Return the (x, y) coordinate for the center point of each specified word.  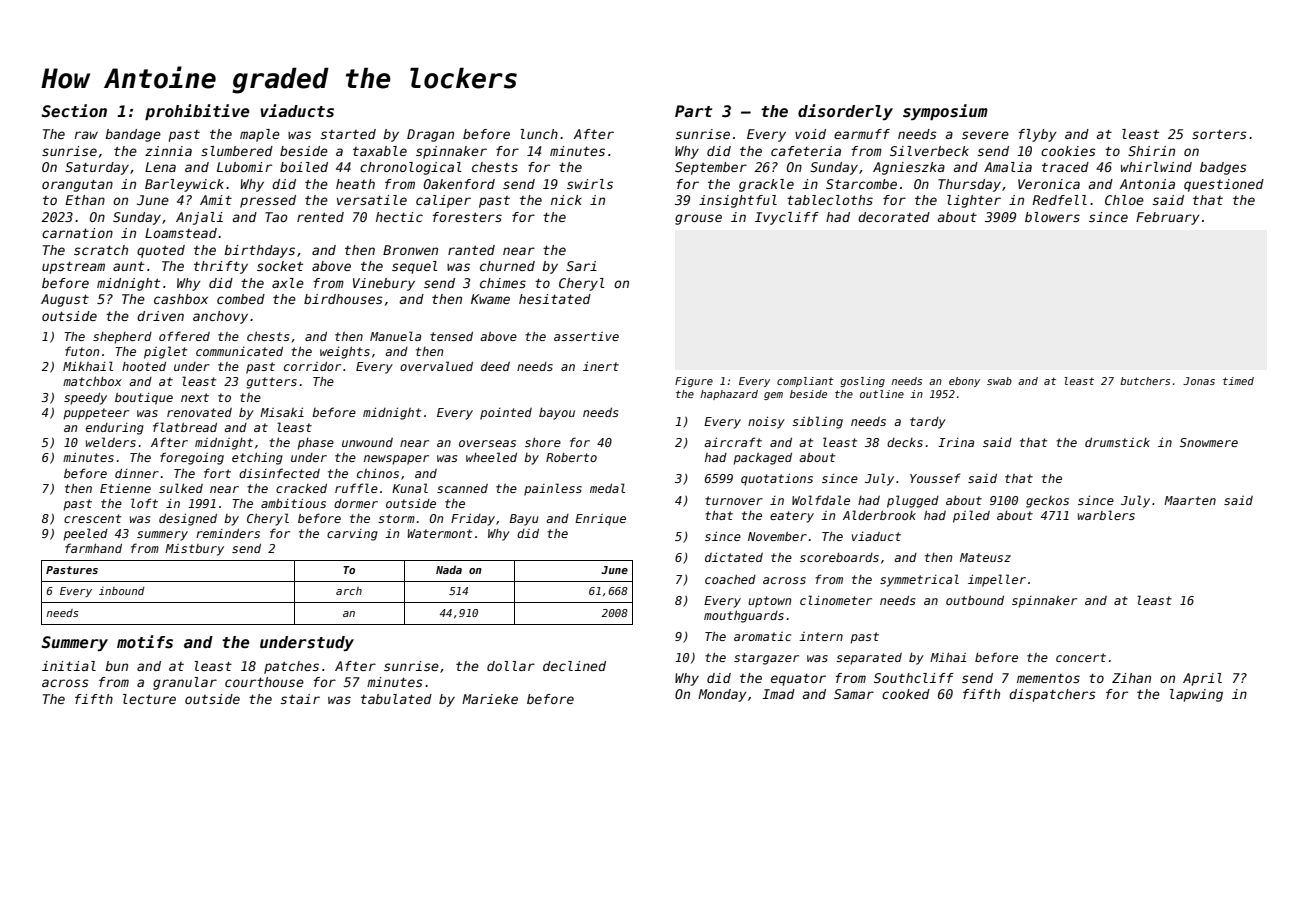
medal (607, 488)
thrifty (221, 267)
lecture (149, 699)
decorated (894, 217)
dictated (734, 557)
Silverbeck (929, 151)
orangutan (77, 185)
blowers (1052, 217)
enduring (115, 429)
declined (574, 666)
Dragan (430, 135)
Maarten (1190, 500)
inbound (121, 591)
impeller (997, 580)
